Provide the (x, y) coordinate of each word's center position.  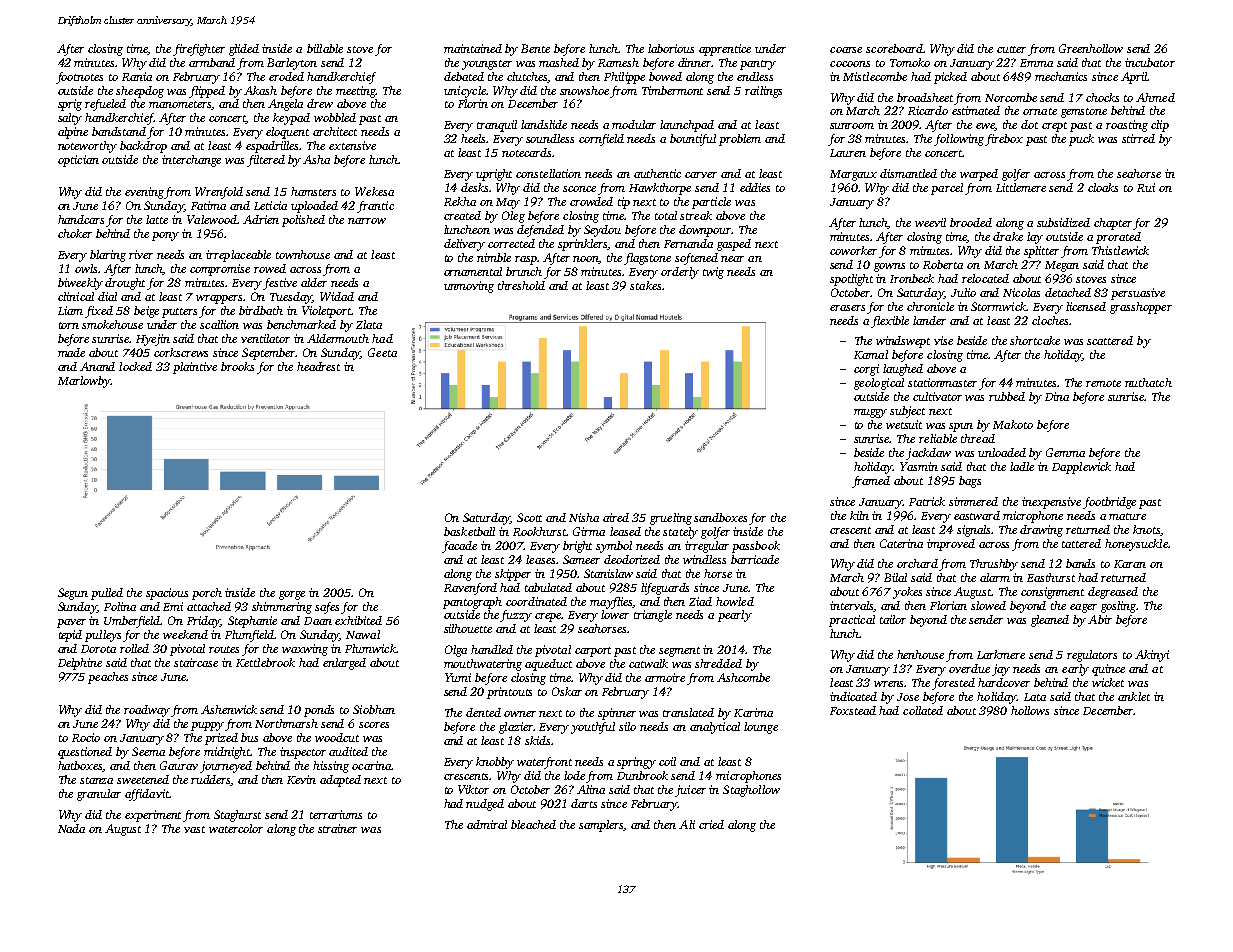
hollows (1030, 710)
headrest (318, 366)
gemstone (1084, 113)
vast (194, 829)
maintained (473, 48)
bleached (533, 824)
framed (871, 482)
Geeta (382, 352)
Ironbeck (912, 278)
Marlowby (84, 382)
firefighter (199, 50)
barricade (755, 559)
